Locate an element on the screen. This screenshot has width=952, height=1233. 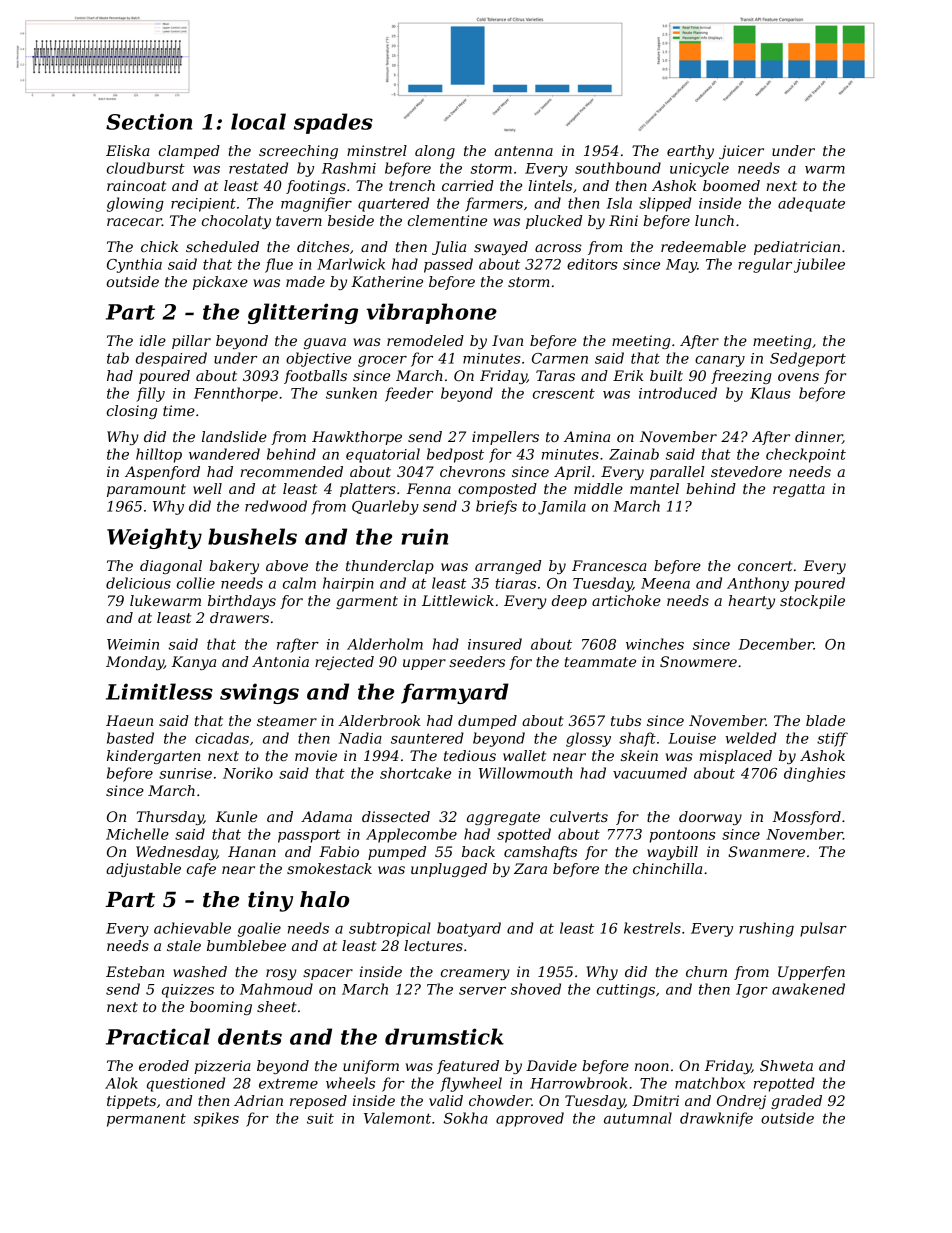
juicer is located at coordinates (741, 152).
